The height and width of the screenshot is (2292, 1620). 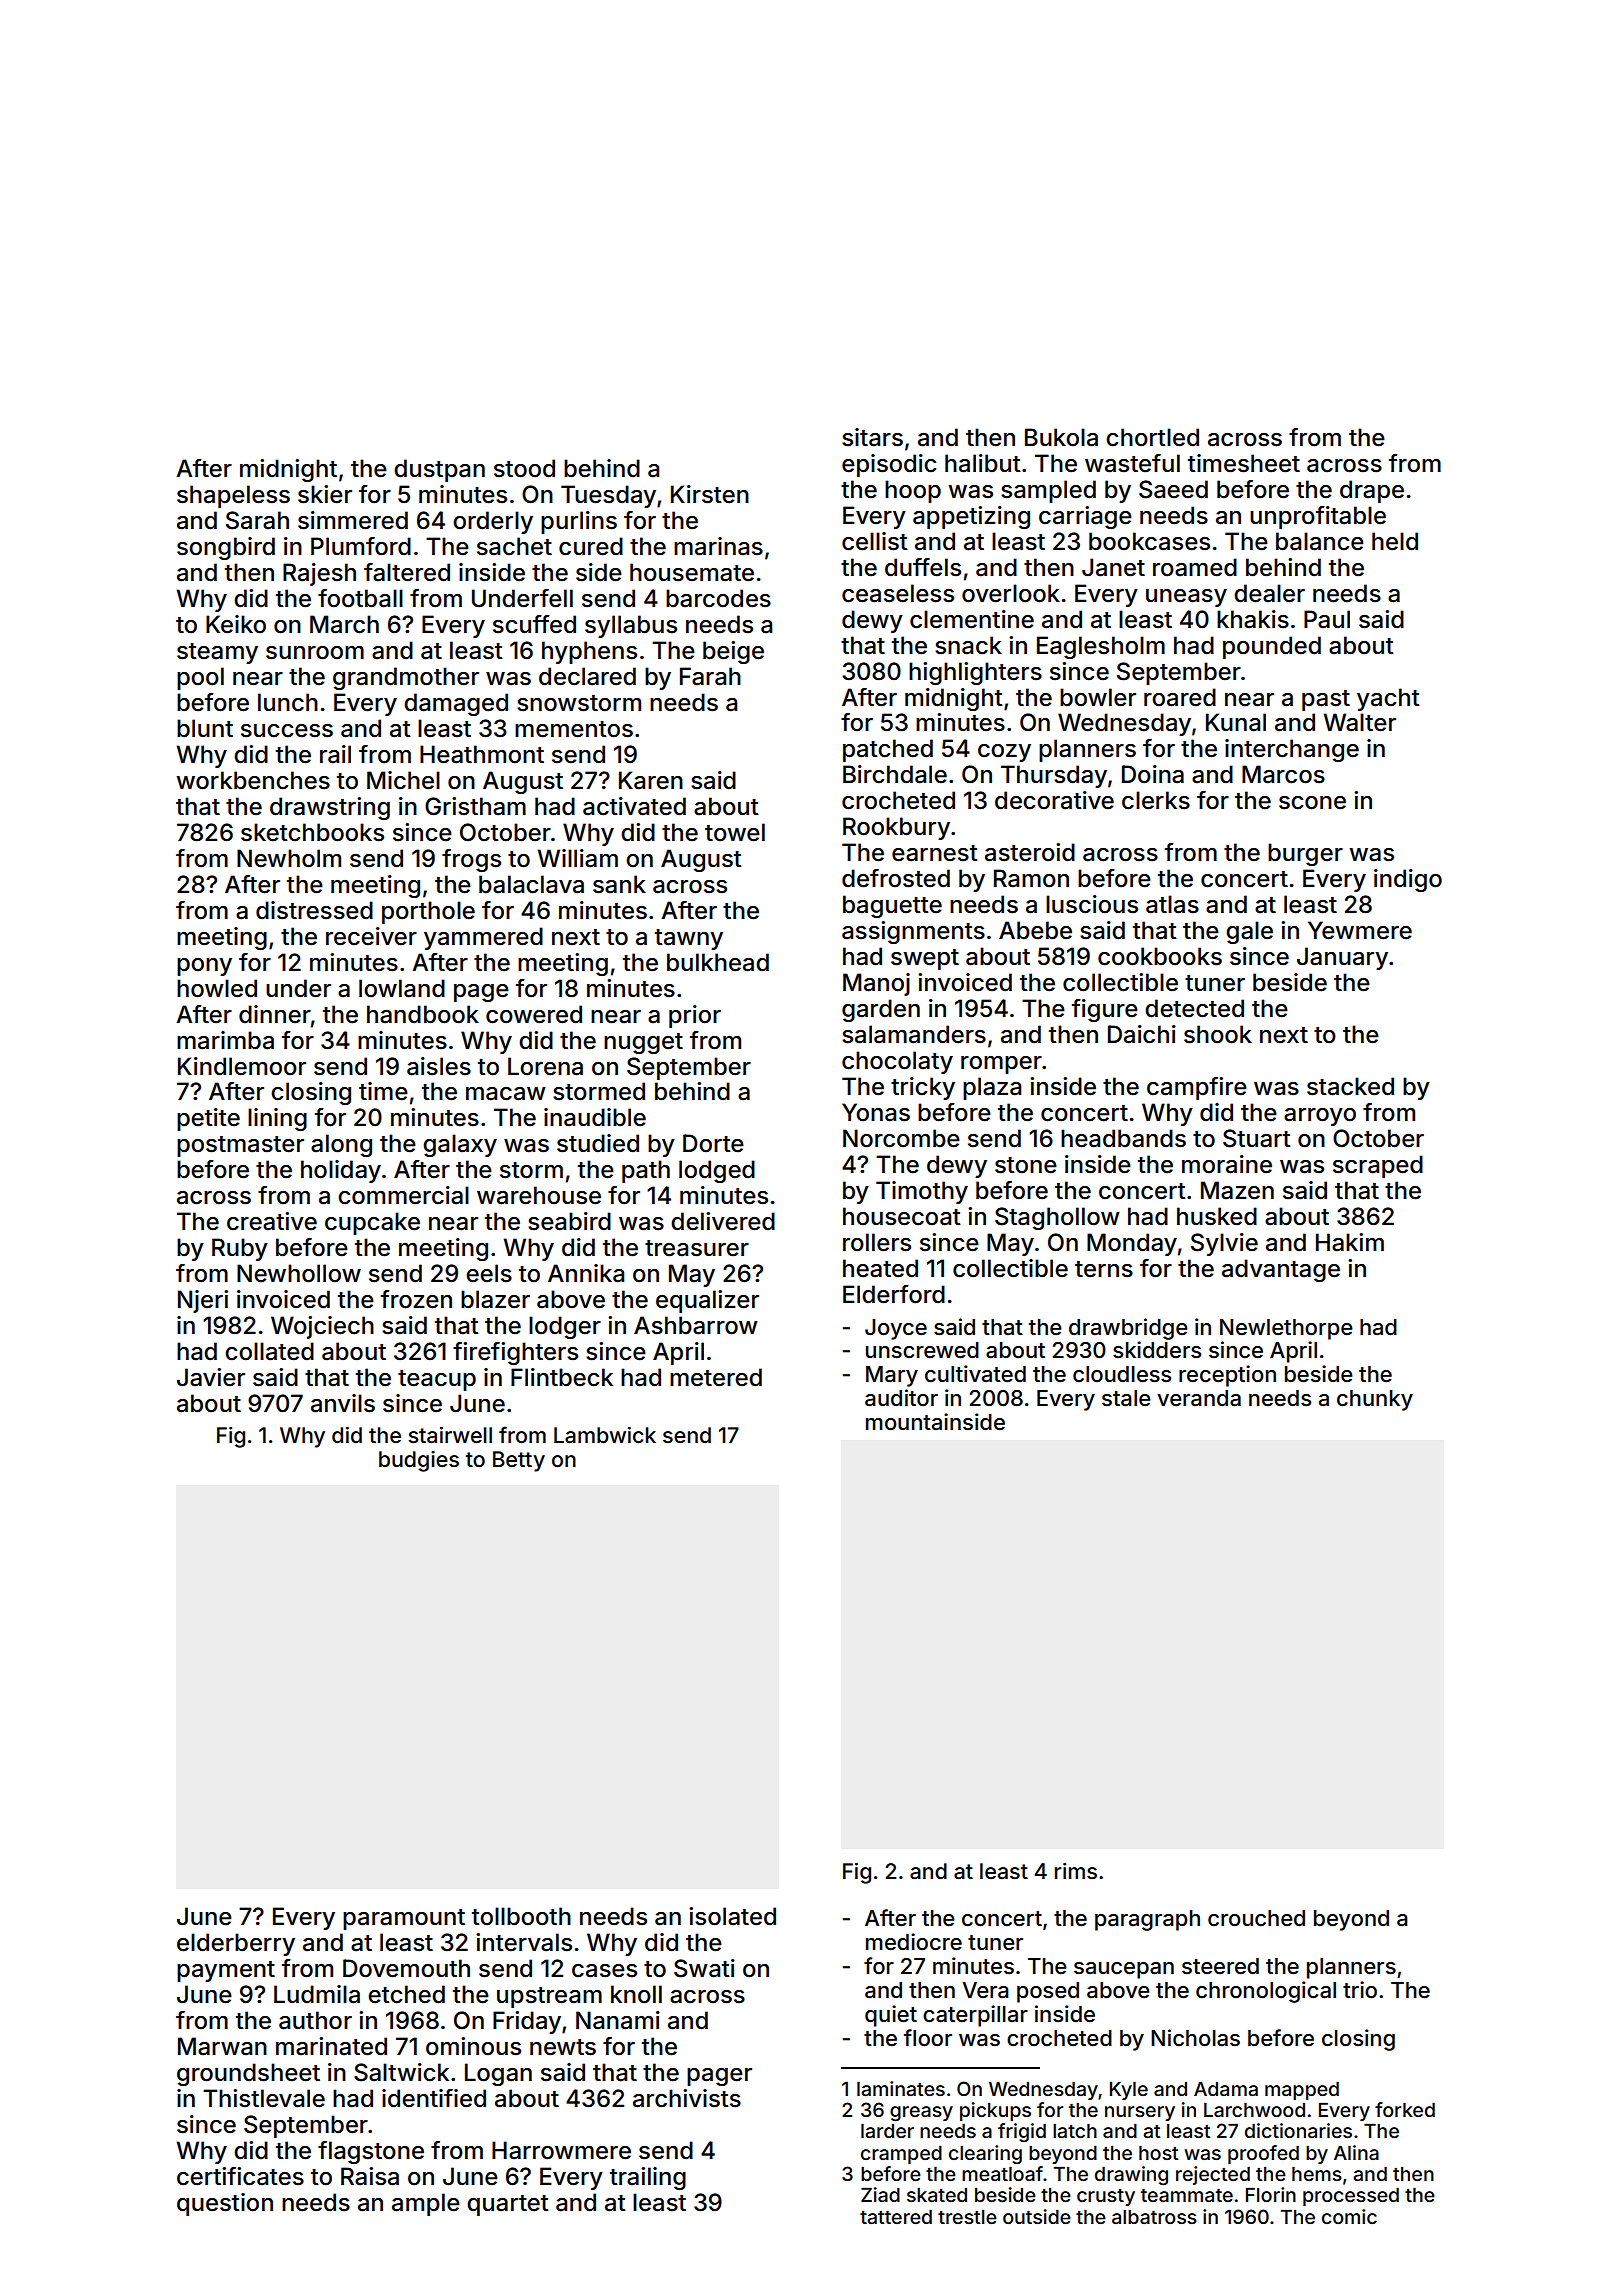 What do you see at coordinates (200, 678) in the screenshot?
I see `pool` at bounding box center [200, 678].
